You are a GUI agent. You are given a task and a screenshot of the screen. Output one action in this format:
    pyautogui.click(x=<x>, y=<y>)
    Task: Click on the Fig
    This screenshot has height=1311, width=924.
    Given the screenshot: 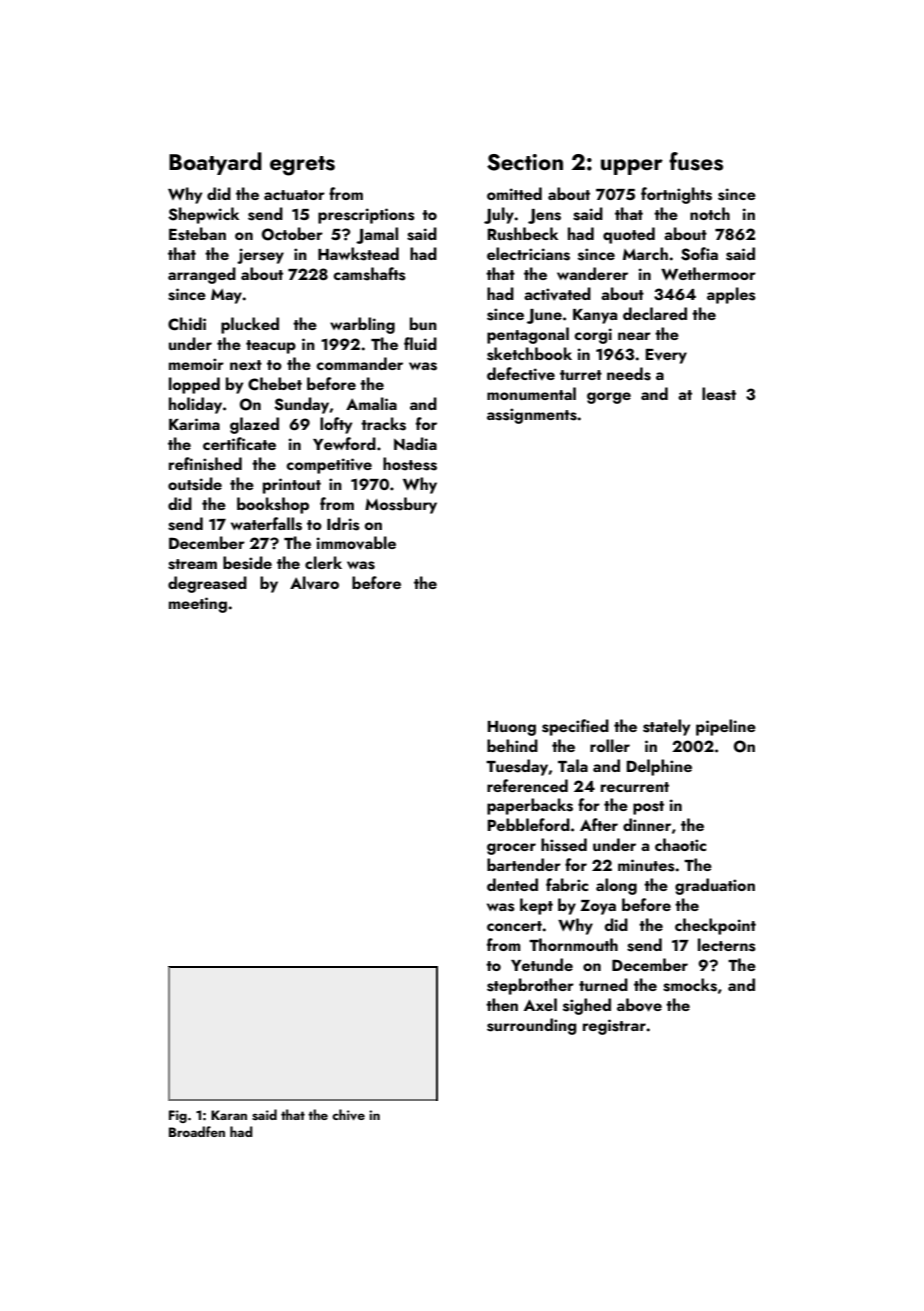 What is the action you would take?
    pyautogui.click(x=178, y=1116)
